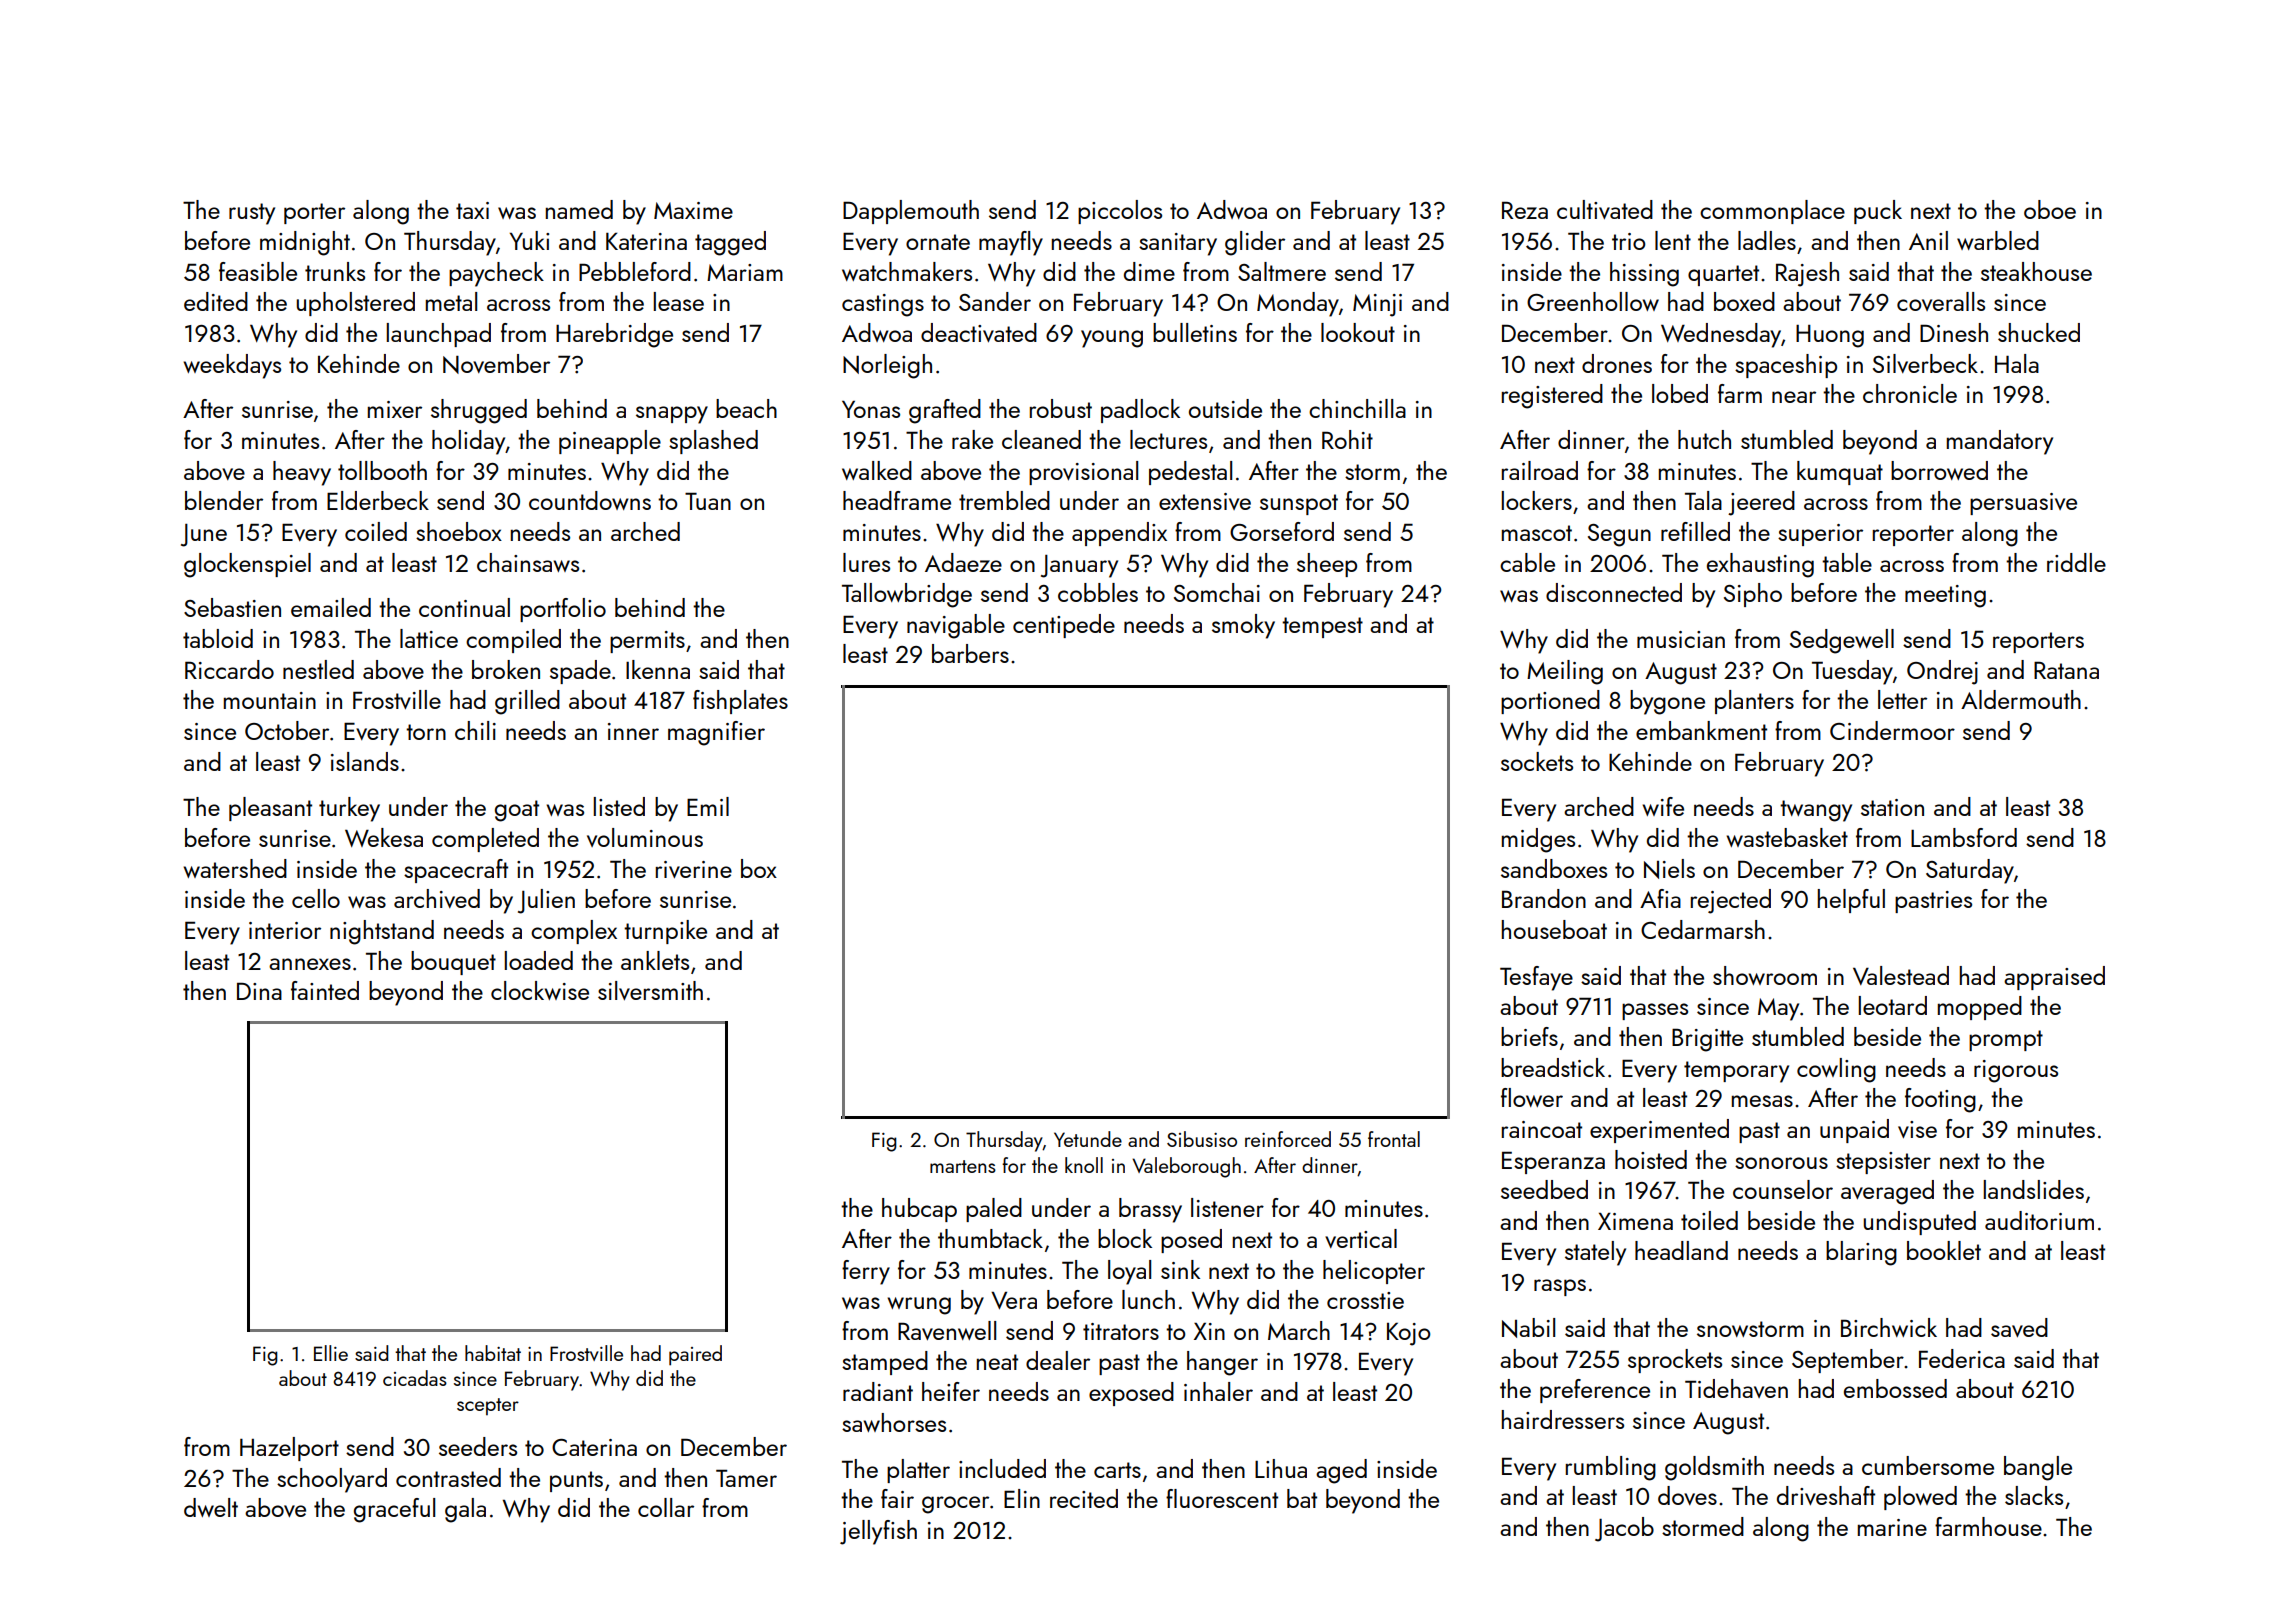  Describe the element at coordinates (866, 1272) in the page. I see `ferry` at that location.
